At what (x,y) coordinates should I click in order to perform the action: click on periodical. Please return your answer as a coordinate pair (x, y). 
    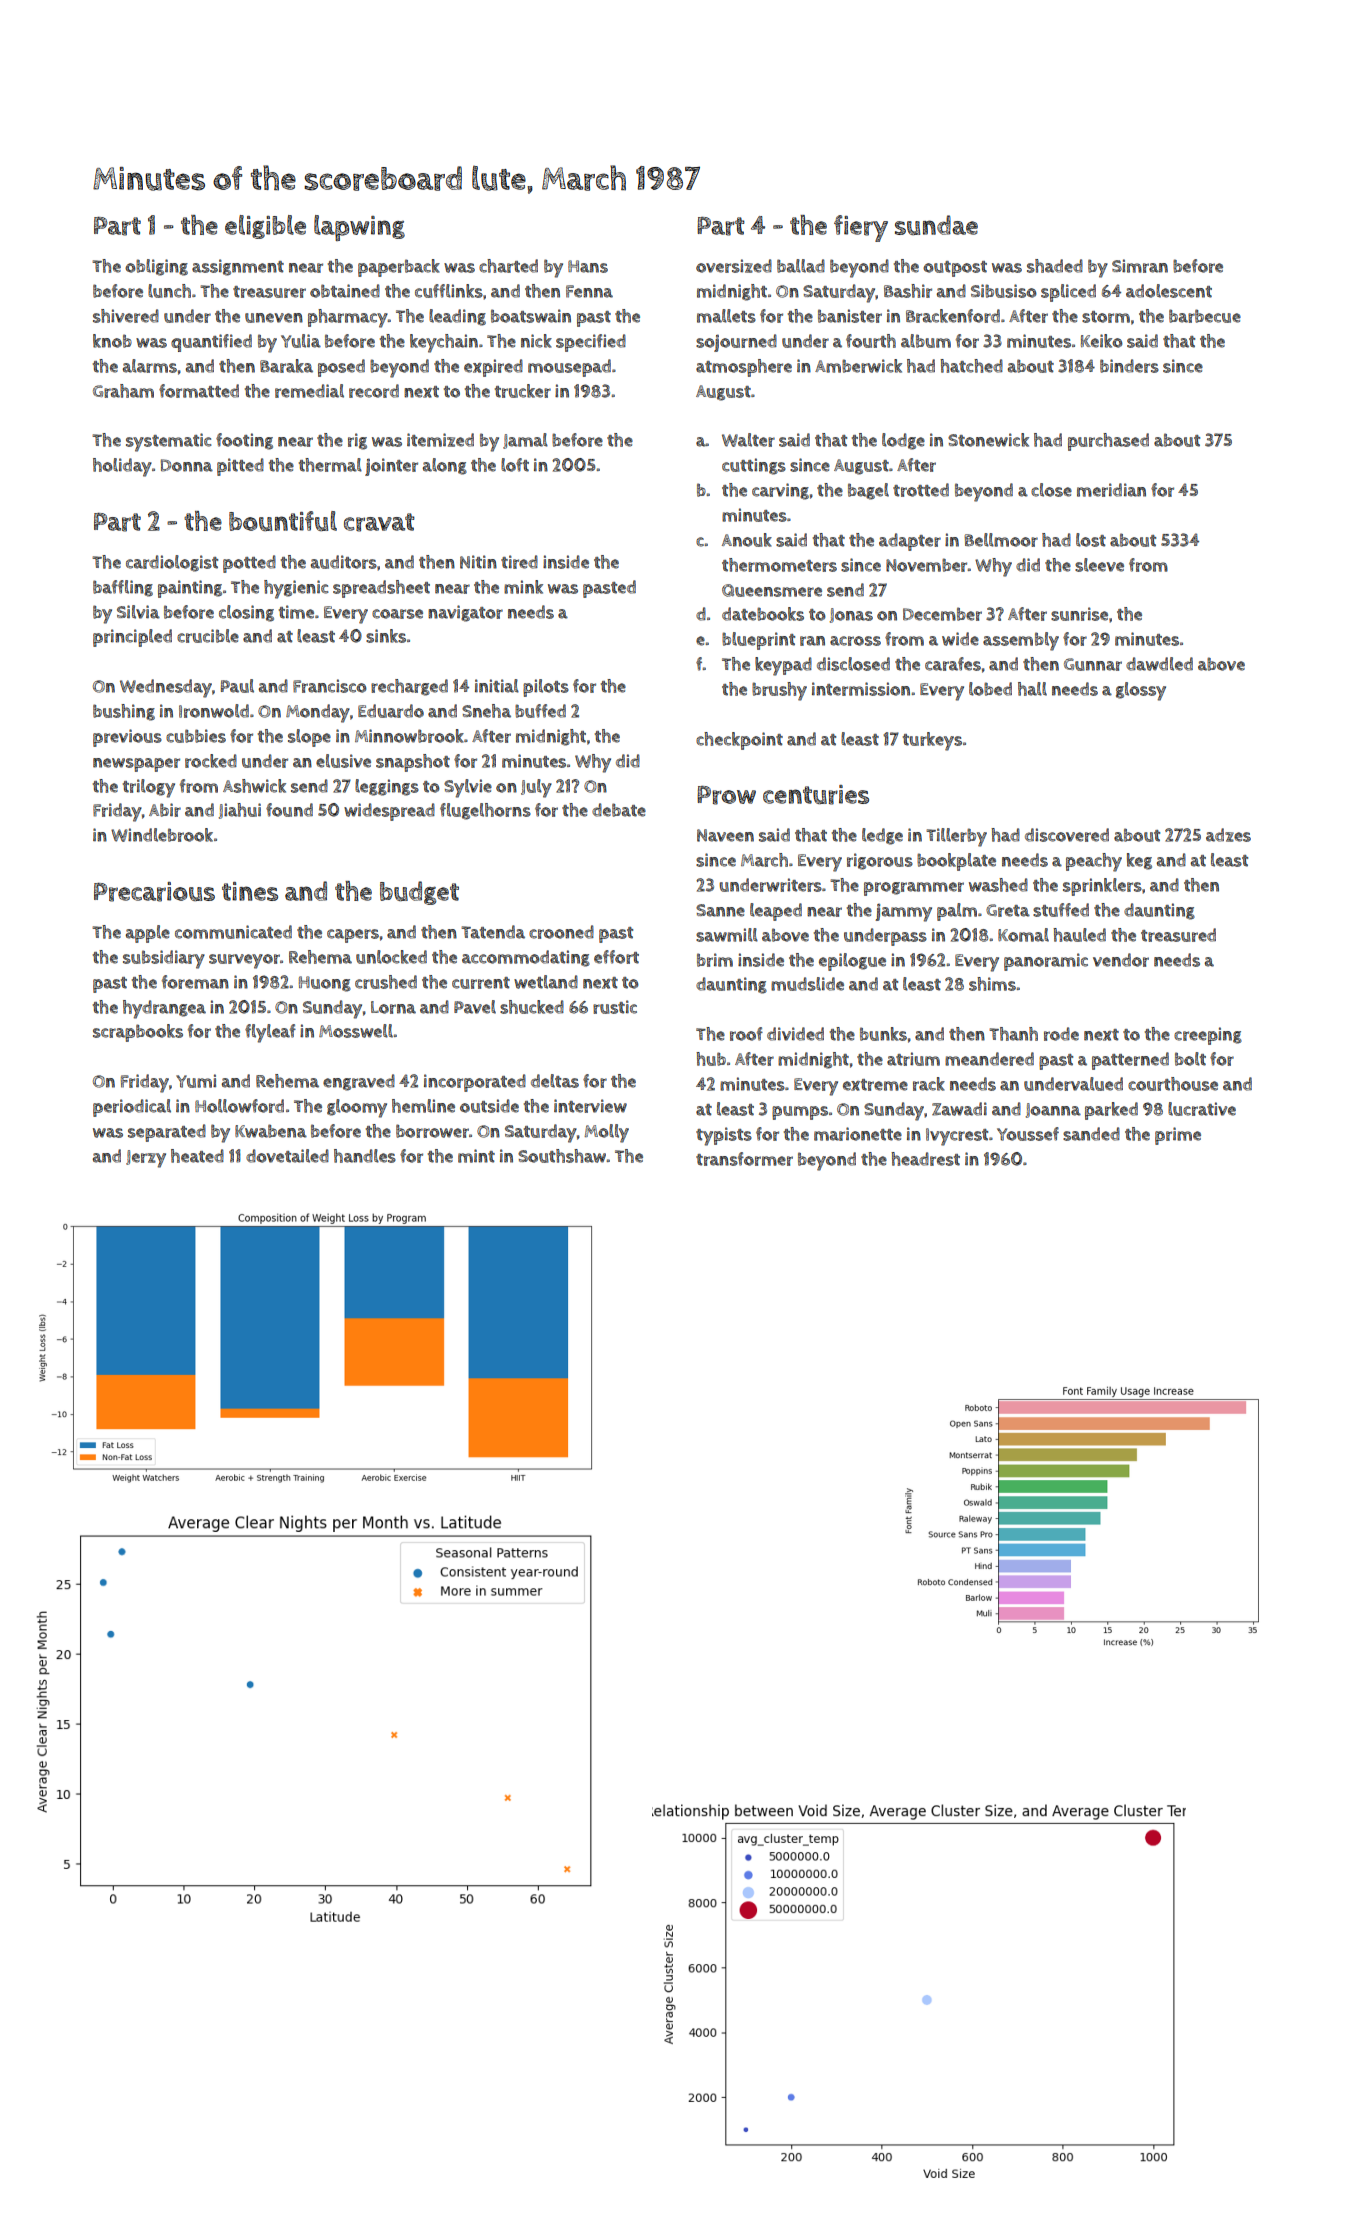
    Looking at the image, I should click on (132, 1108).
